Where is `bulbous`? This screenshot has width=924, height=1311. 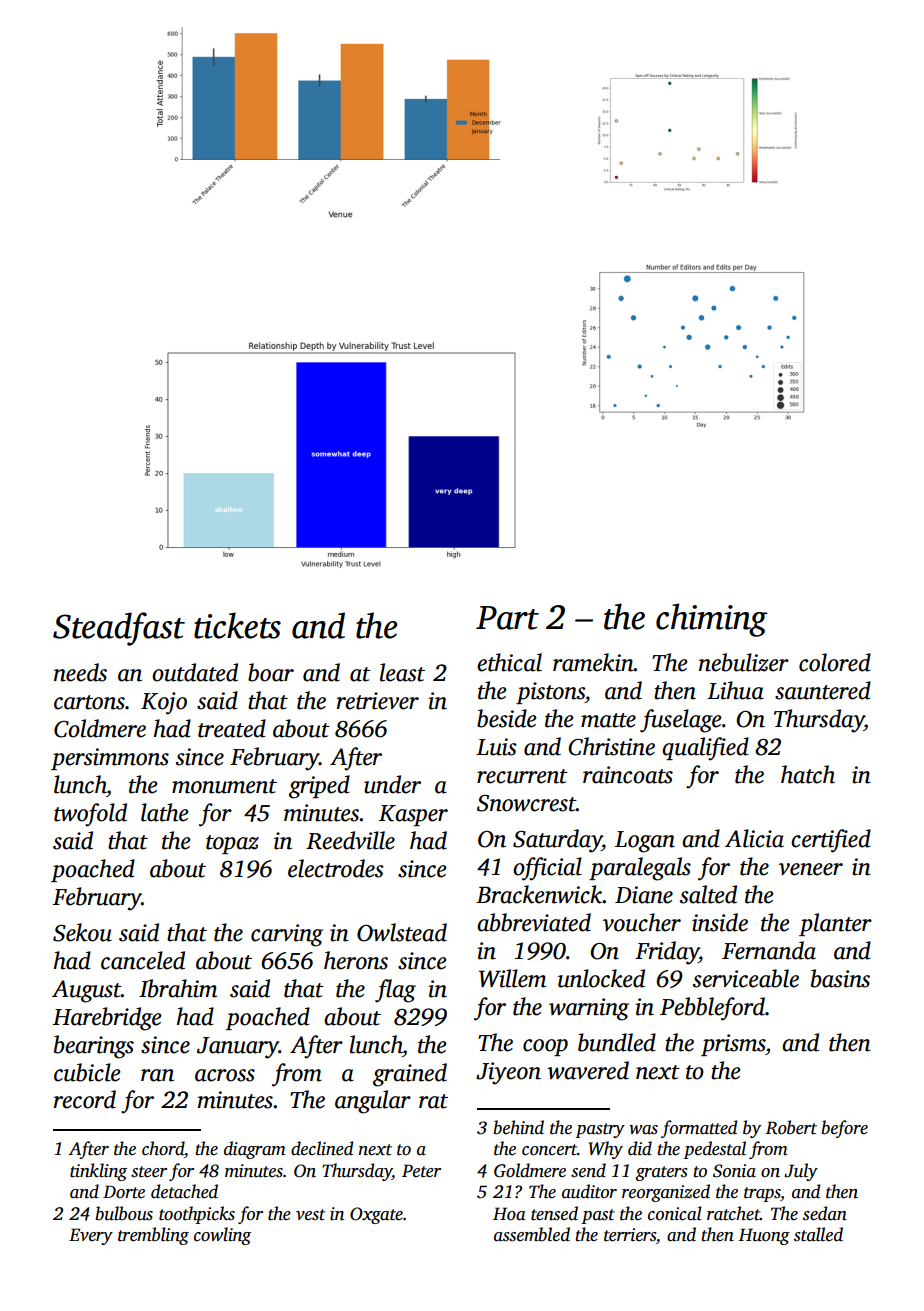 bulbous is located at coordinates (124, 1213).
